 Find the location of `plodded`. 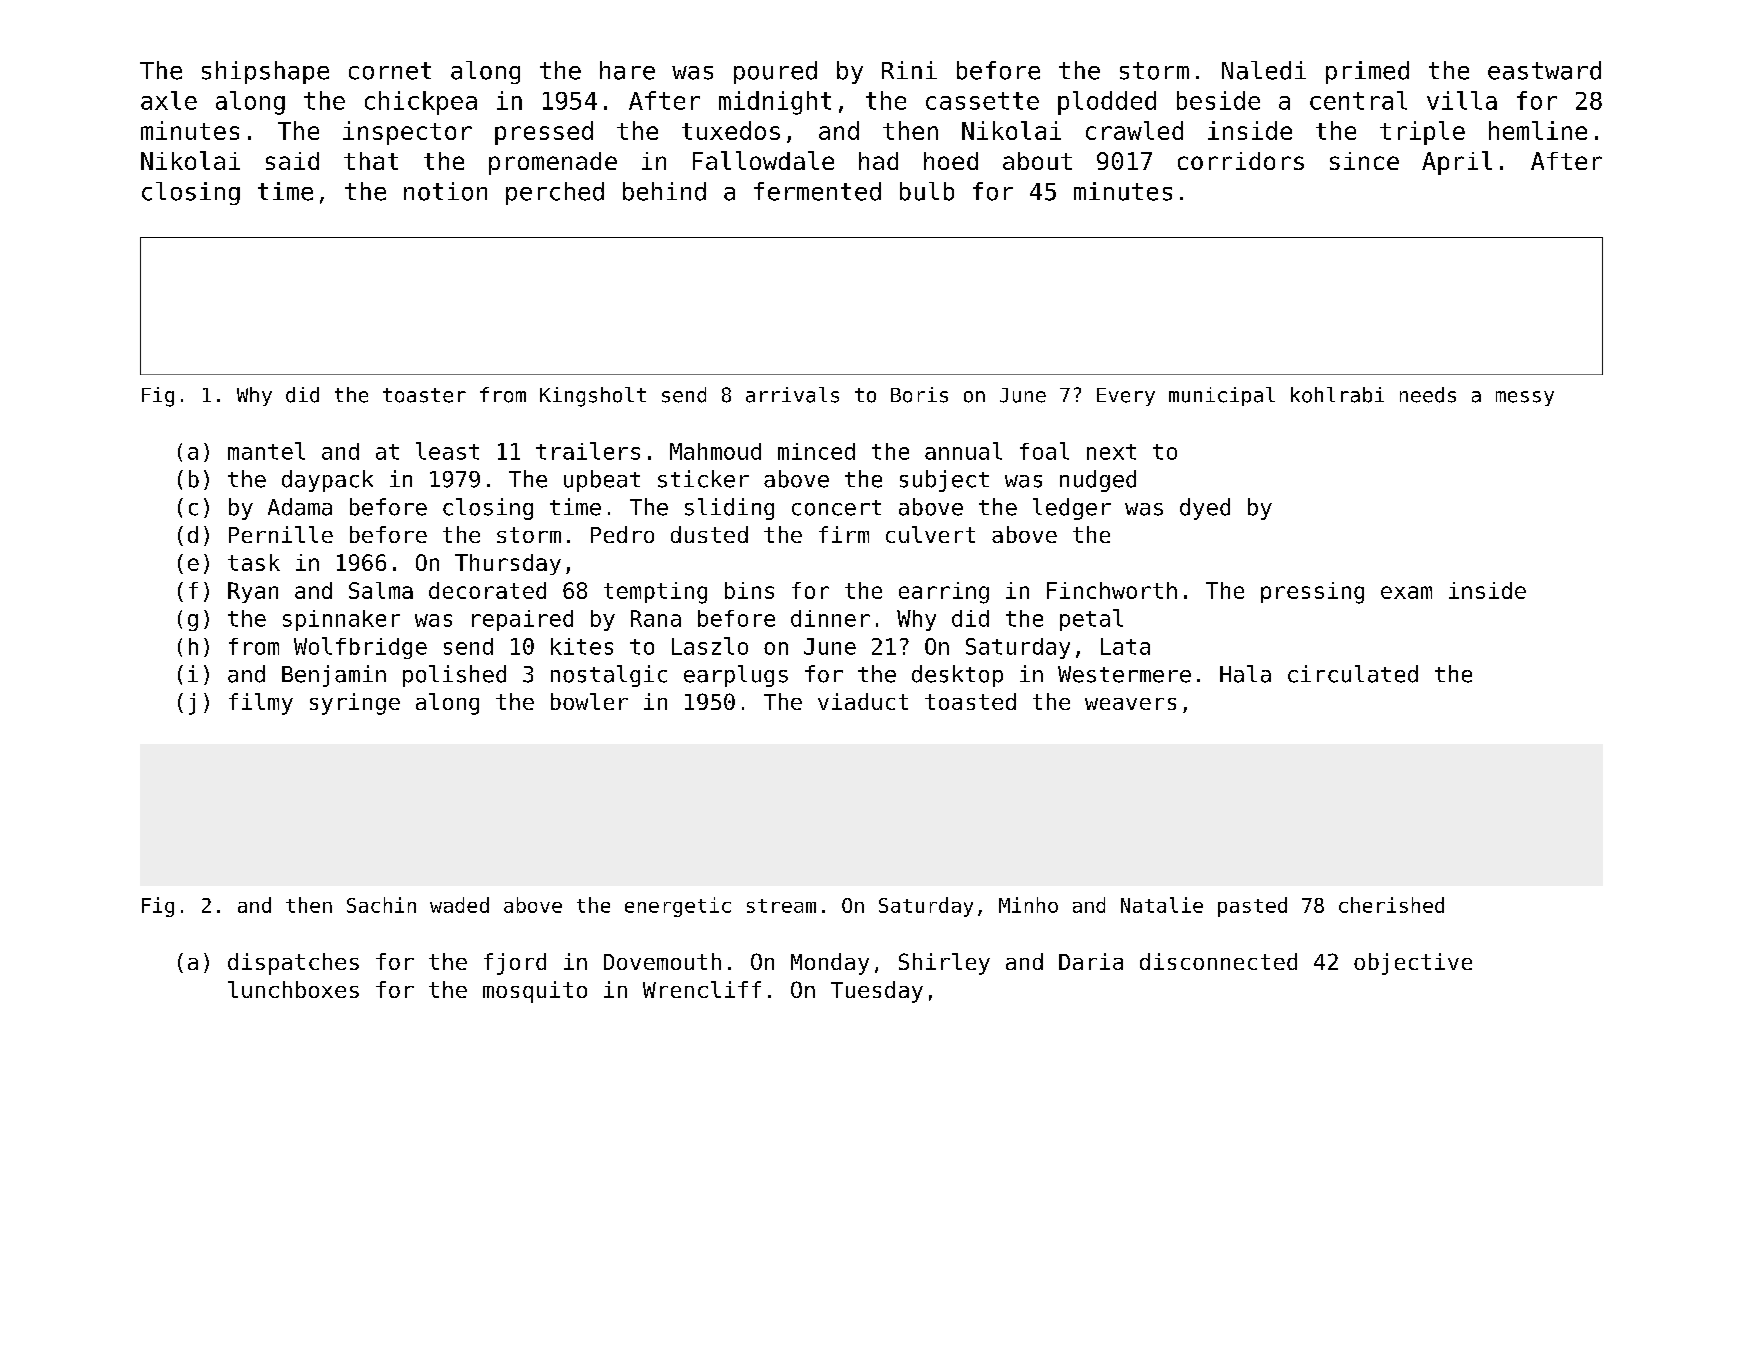

plodded is located at coordinates (1107, 103).
